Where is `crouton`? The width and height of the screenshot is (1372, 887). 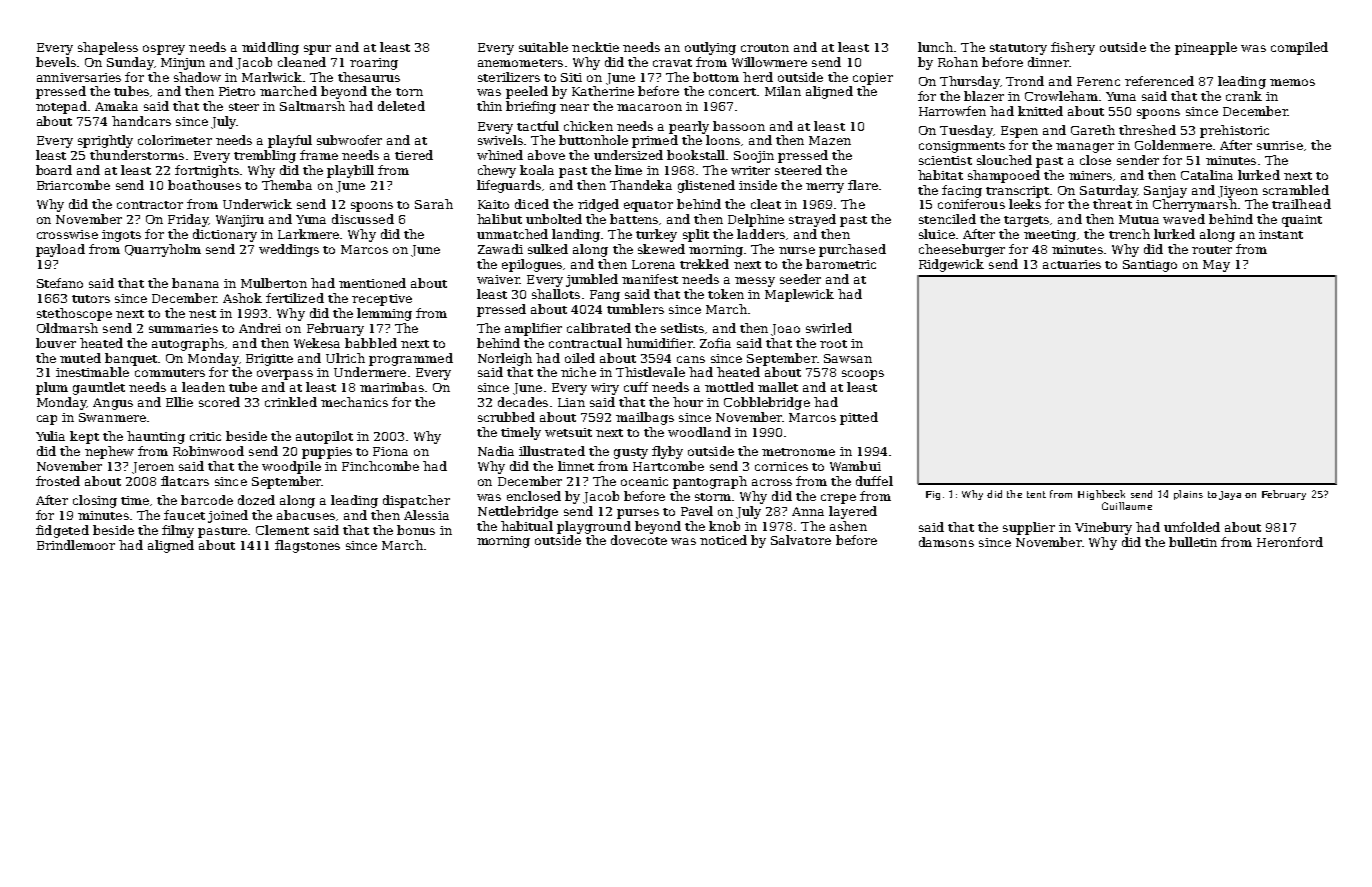
crouton is located at coordinates (765, 48).
